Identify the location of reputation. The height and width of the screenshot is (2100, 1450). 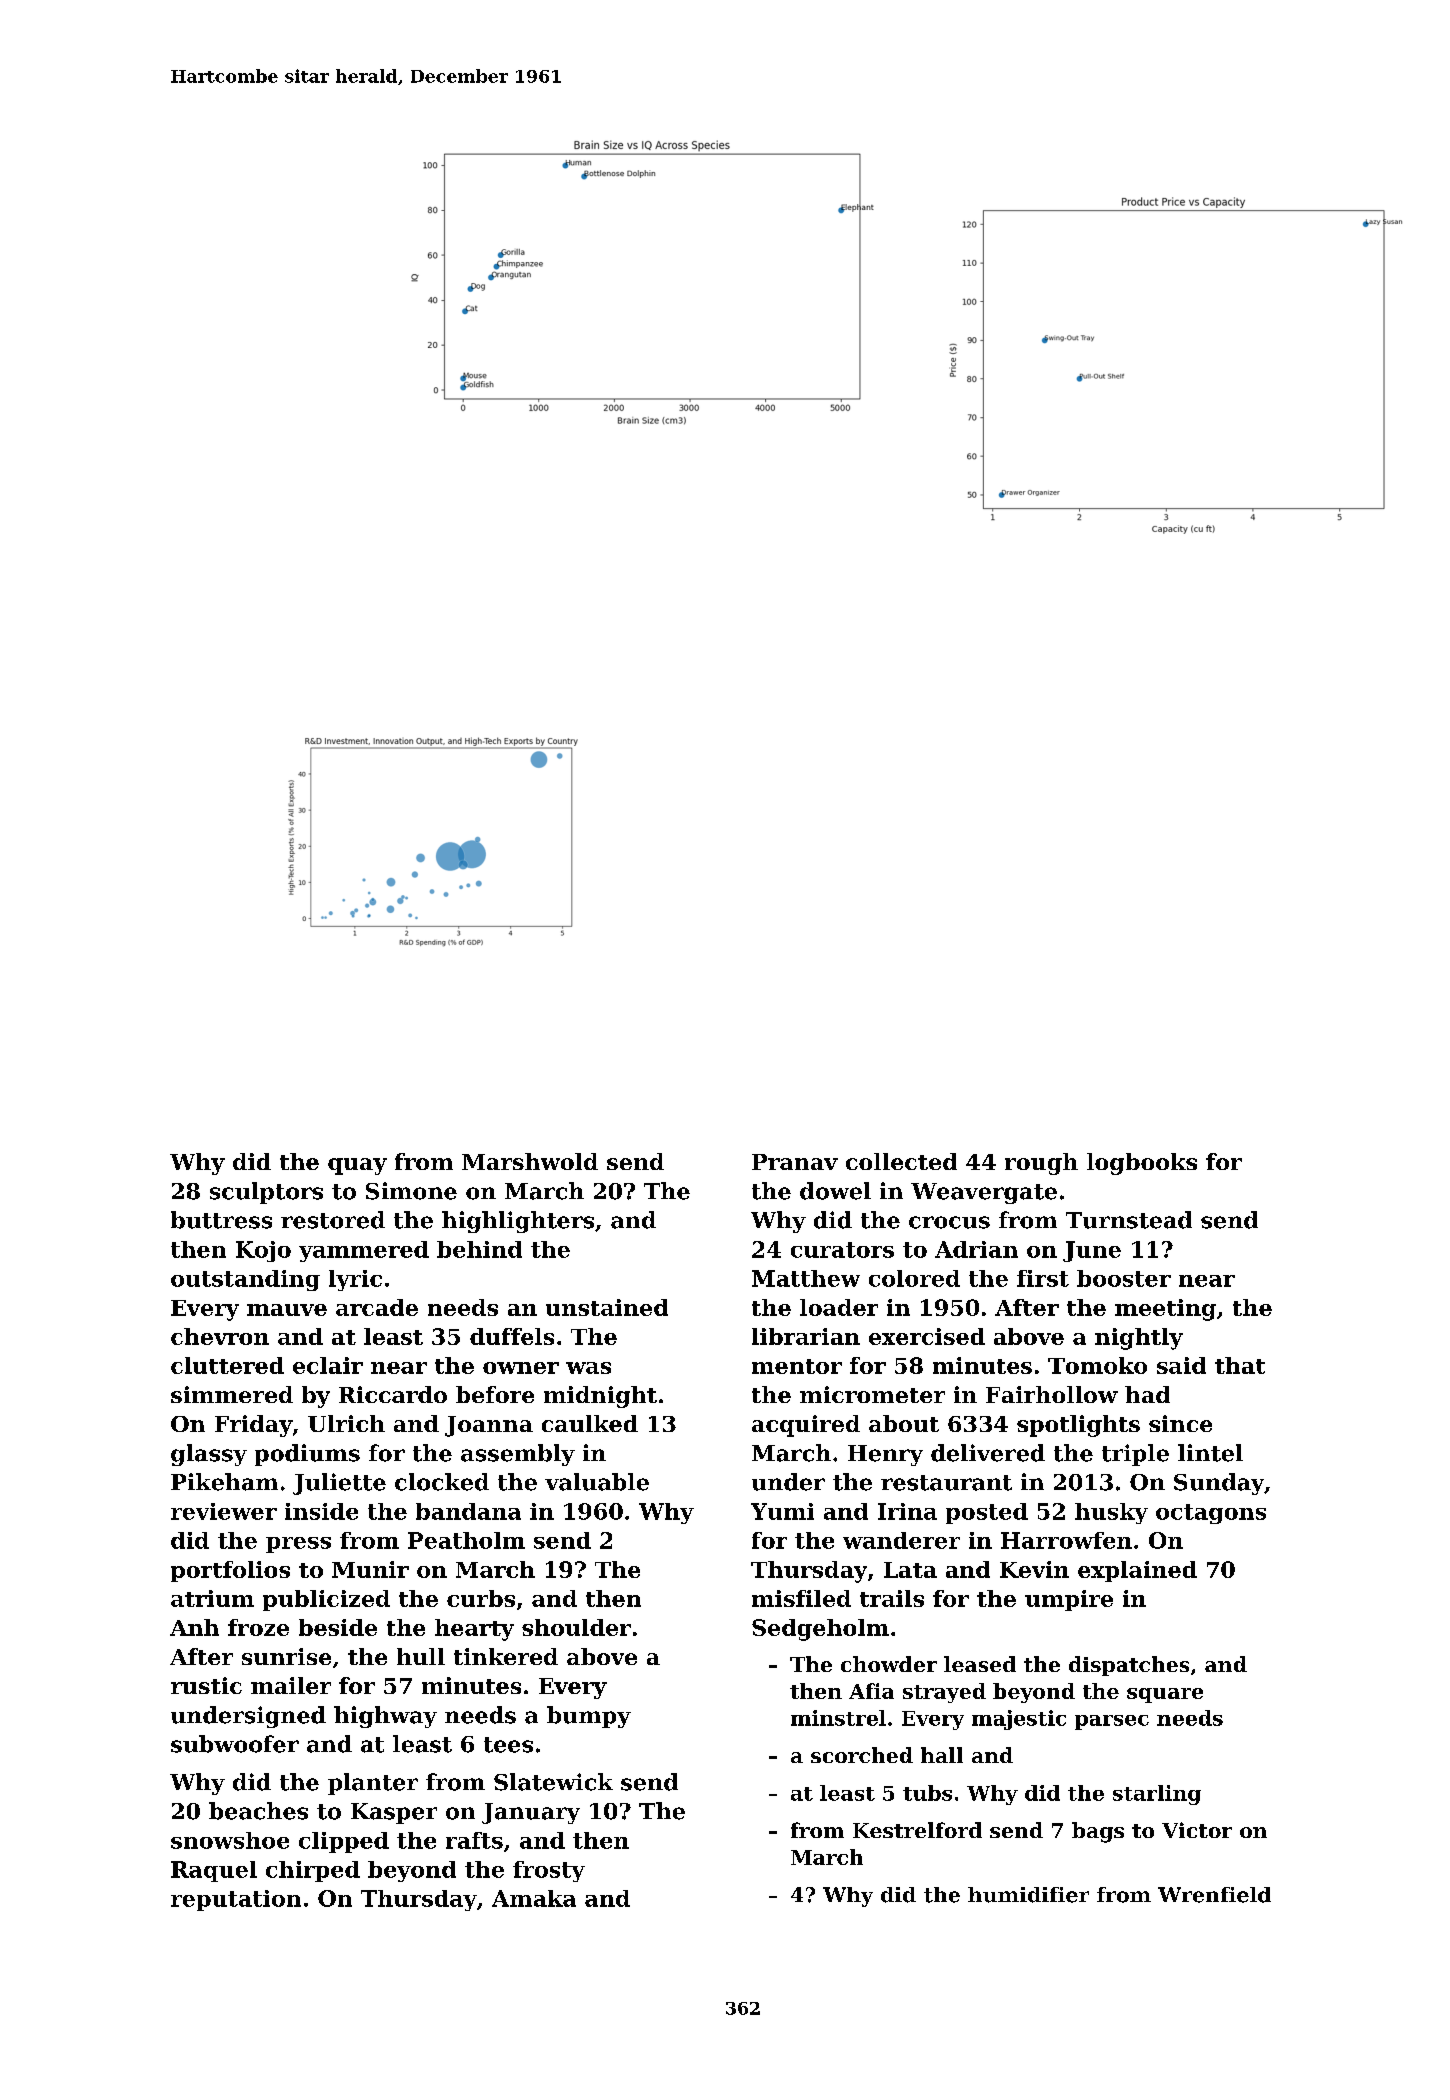
(236, 1900).
